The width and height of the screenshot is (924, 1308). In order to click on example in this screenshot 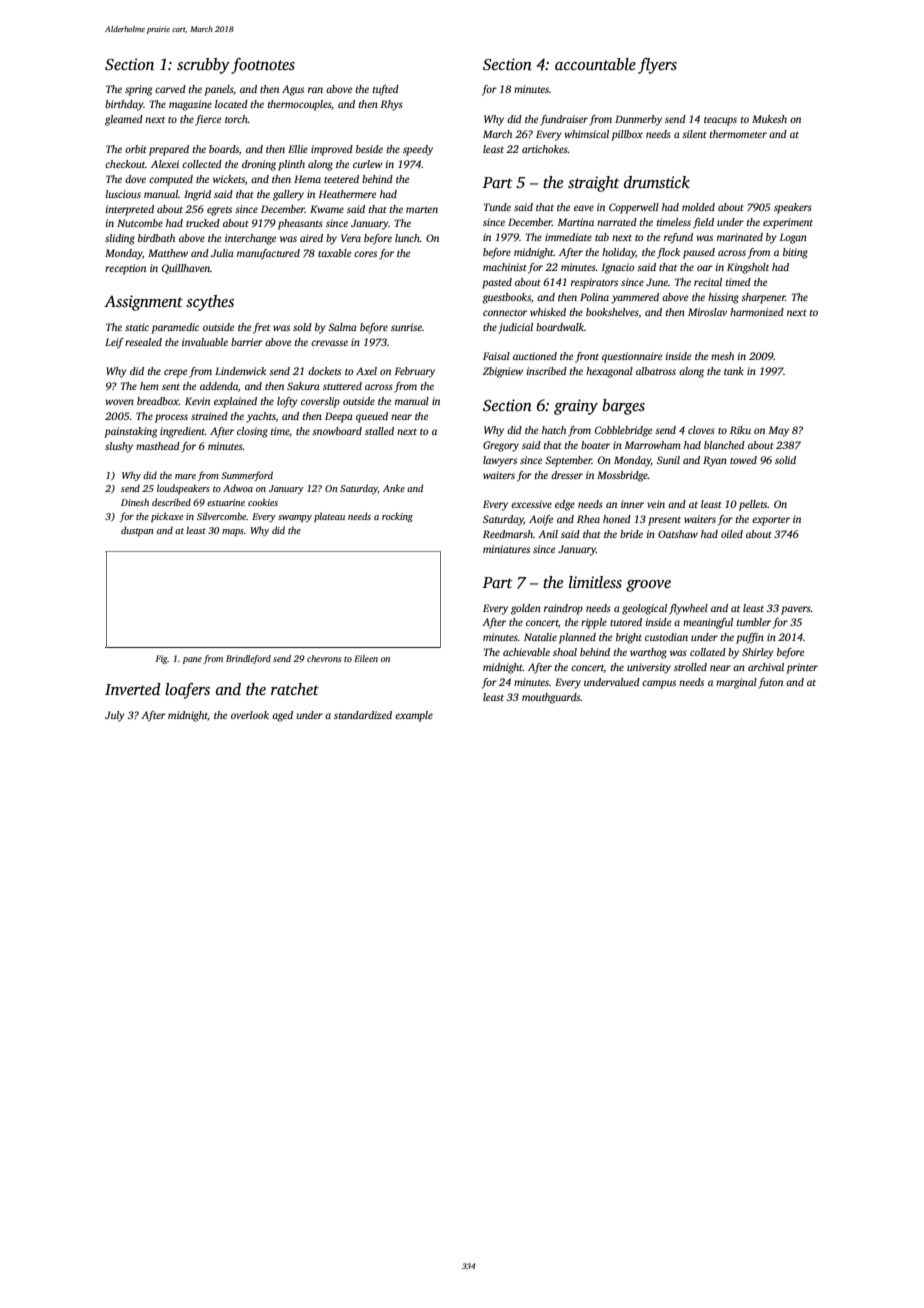, I will do `click(414, 716)`.
